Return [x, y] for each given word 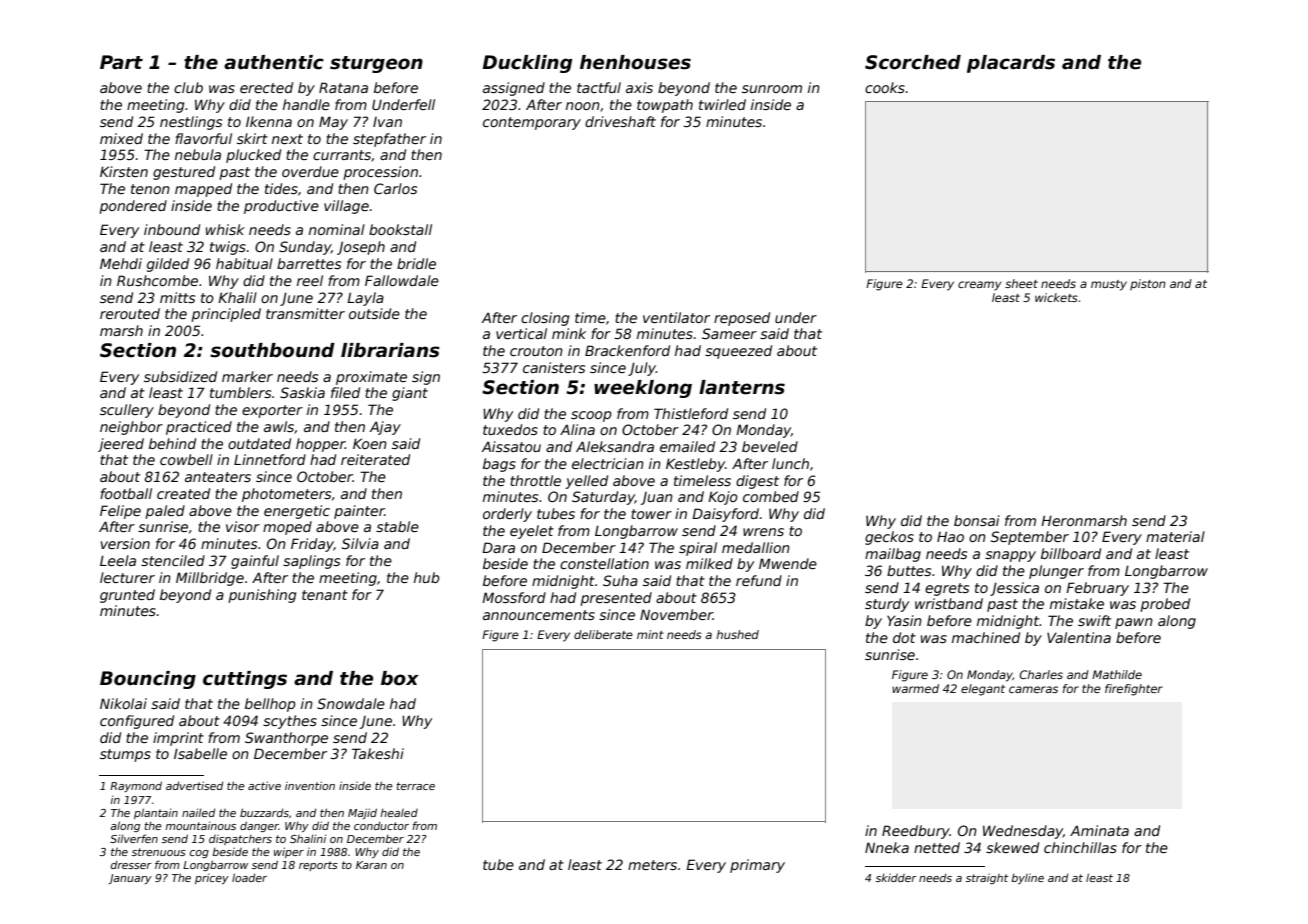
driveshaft [620, 121]
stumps [125, 755]
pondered [133, 207]
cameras [1033, 689]
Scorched [913, 62]
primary [757, 866]
